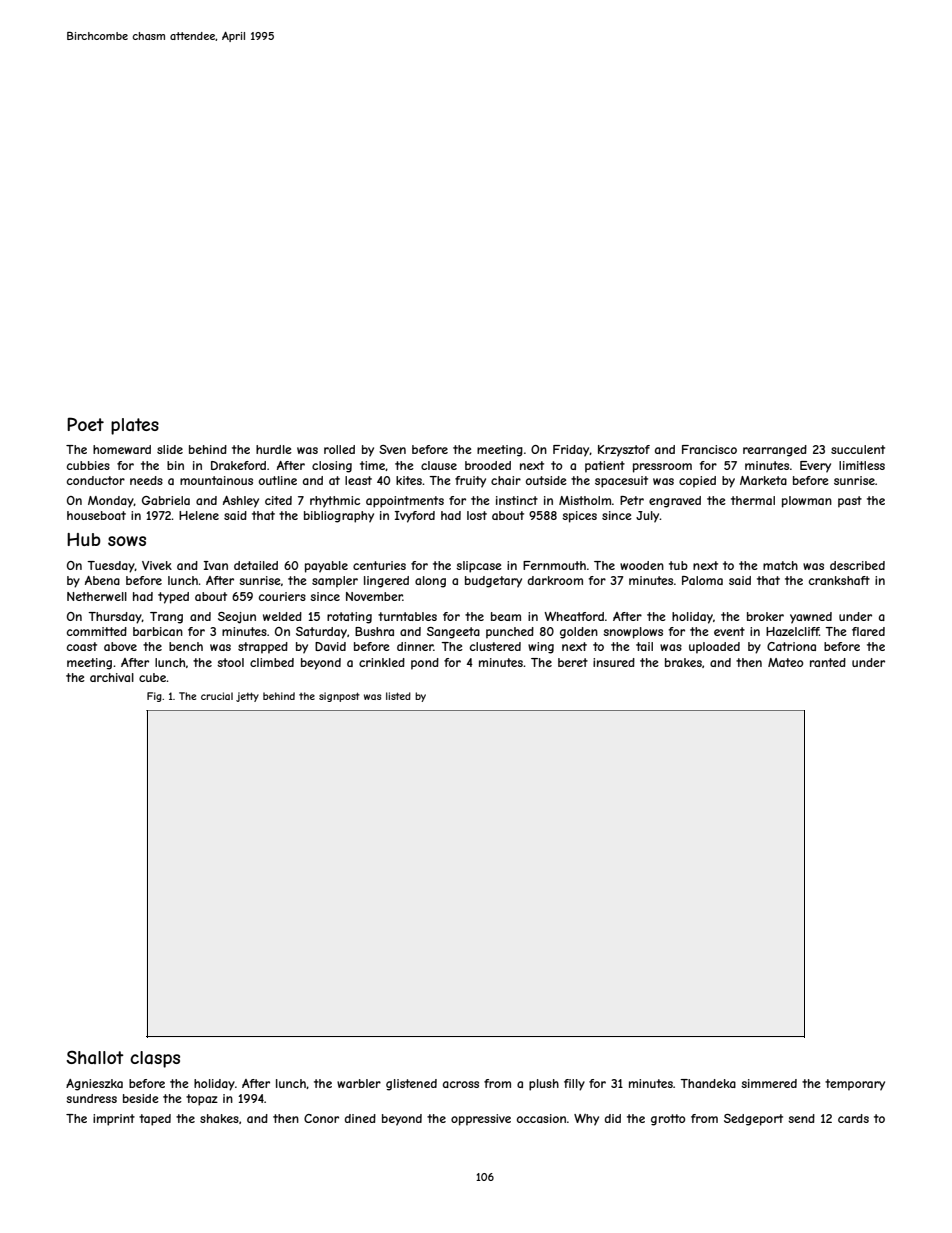  Describe the element at coordinates (571, 451) in the image. I see `Friday` at that location.
